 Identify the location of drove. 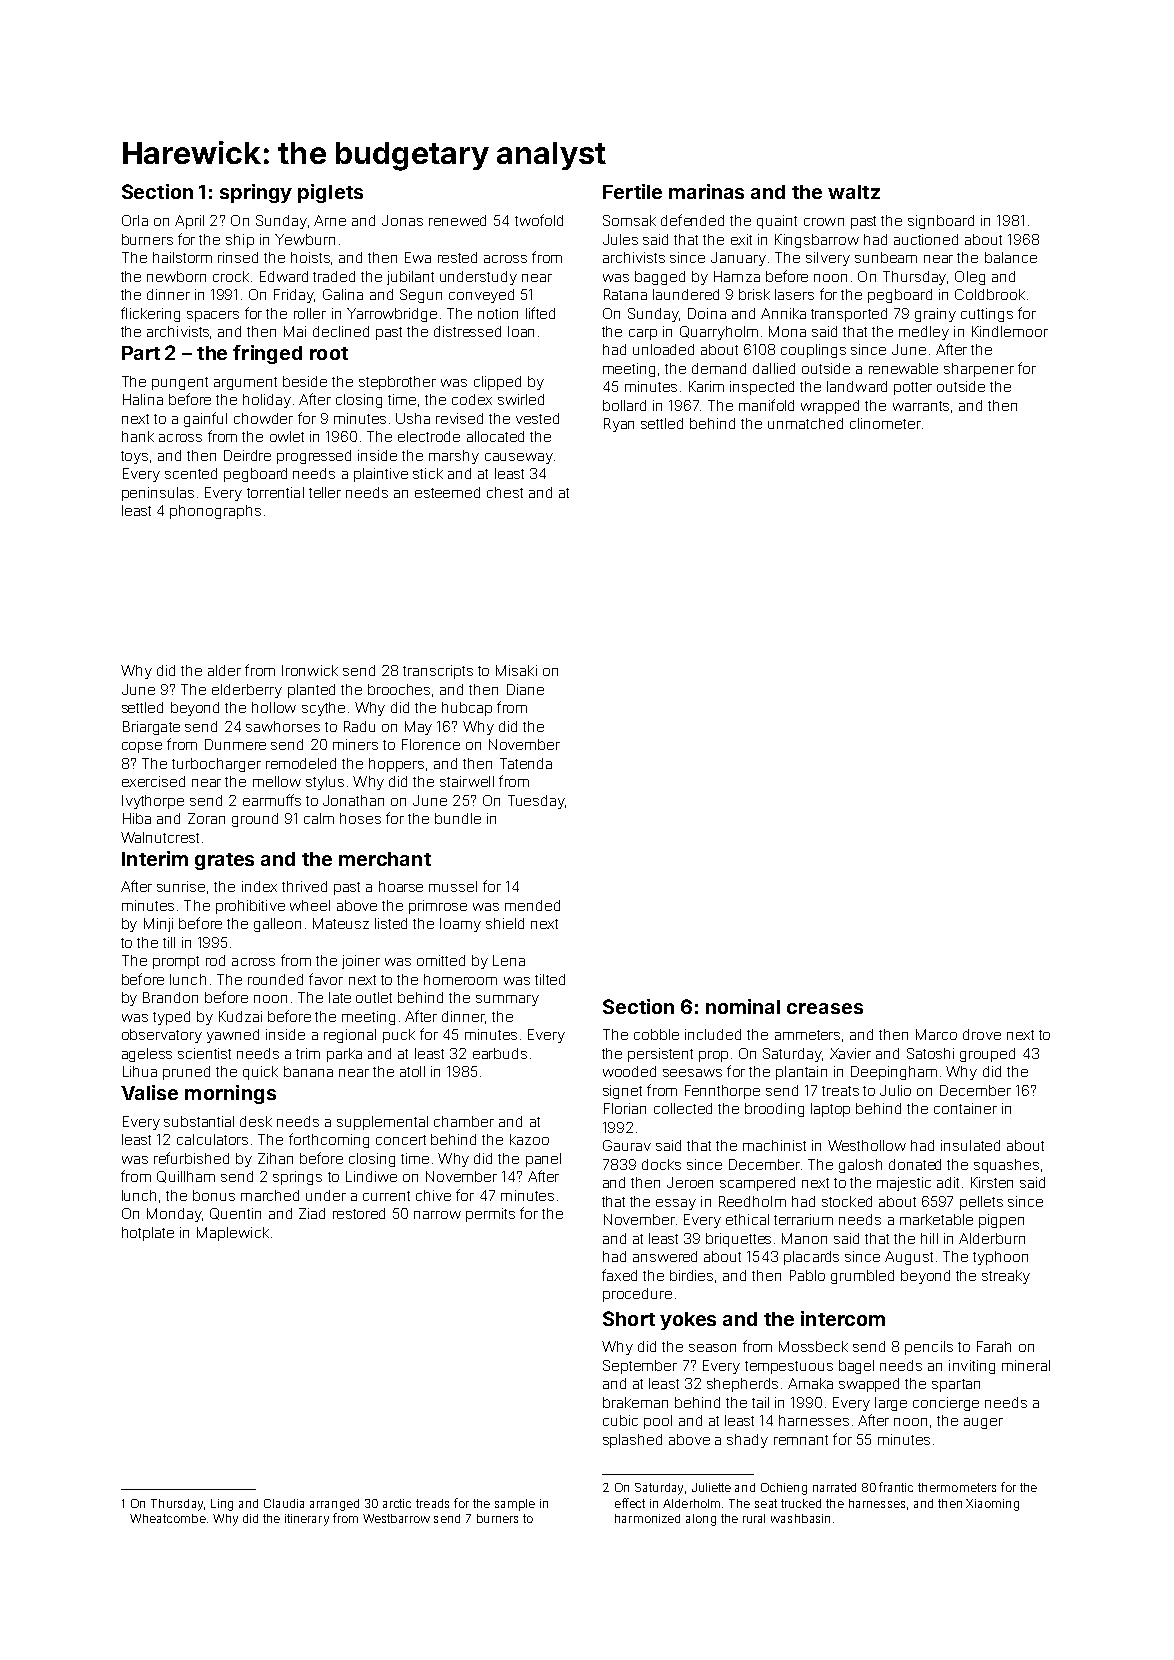
(982, 1034).
